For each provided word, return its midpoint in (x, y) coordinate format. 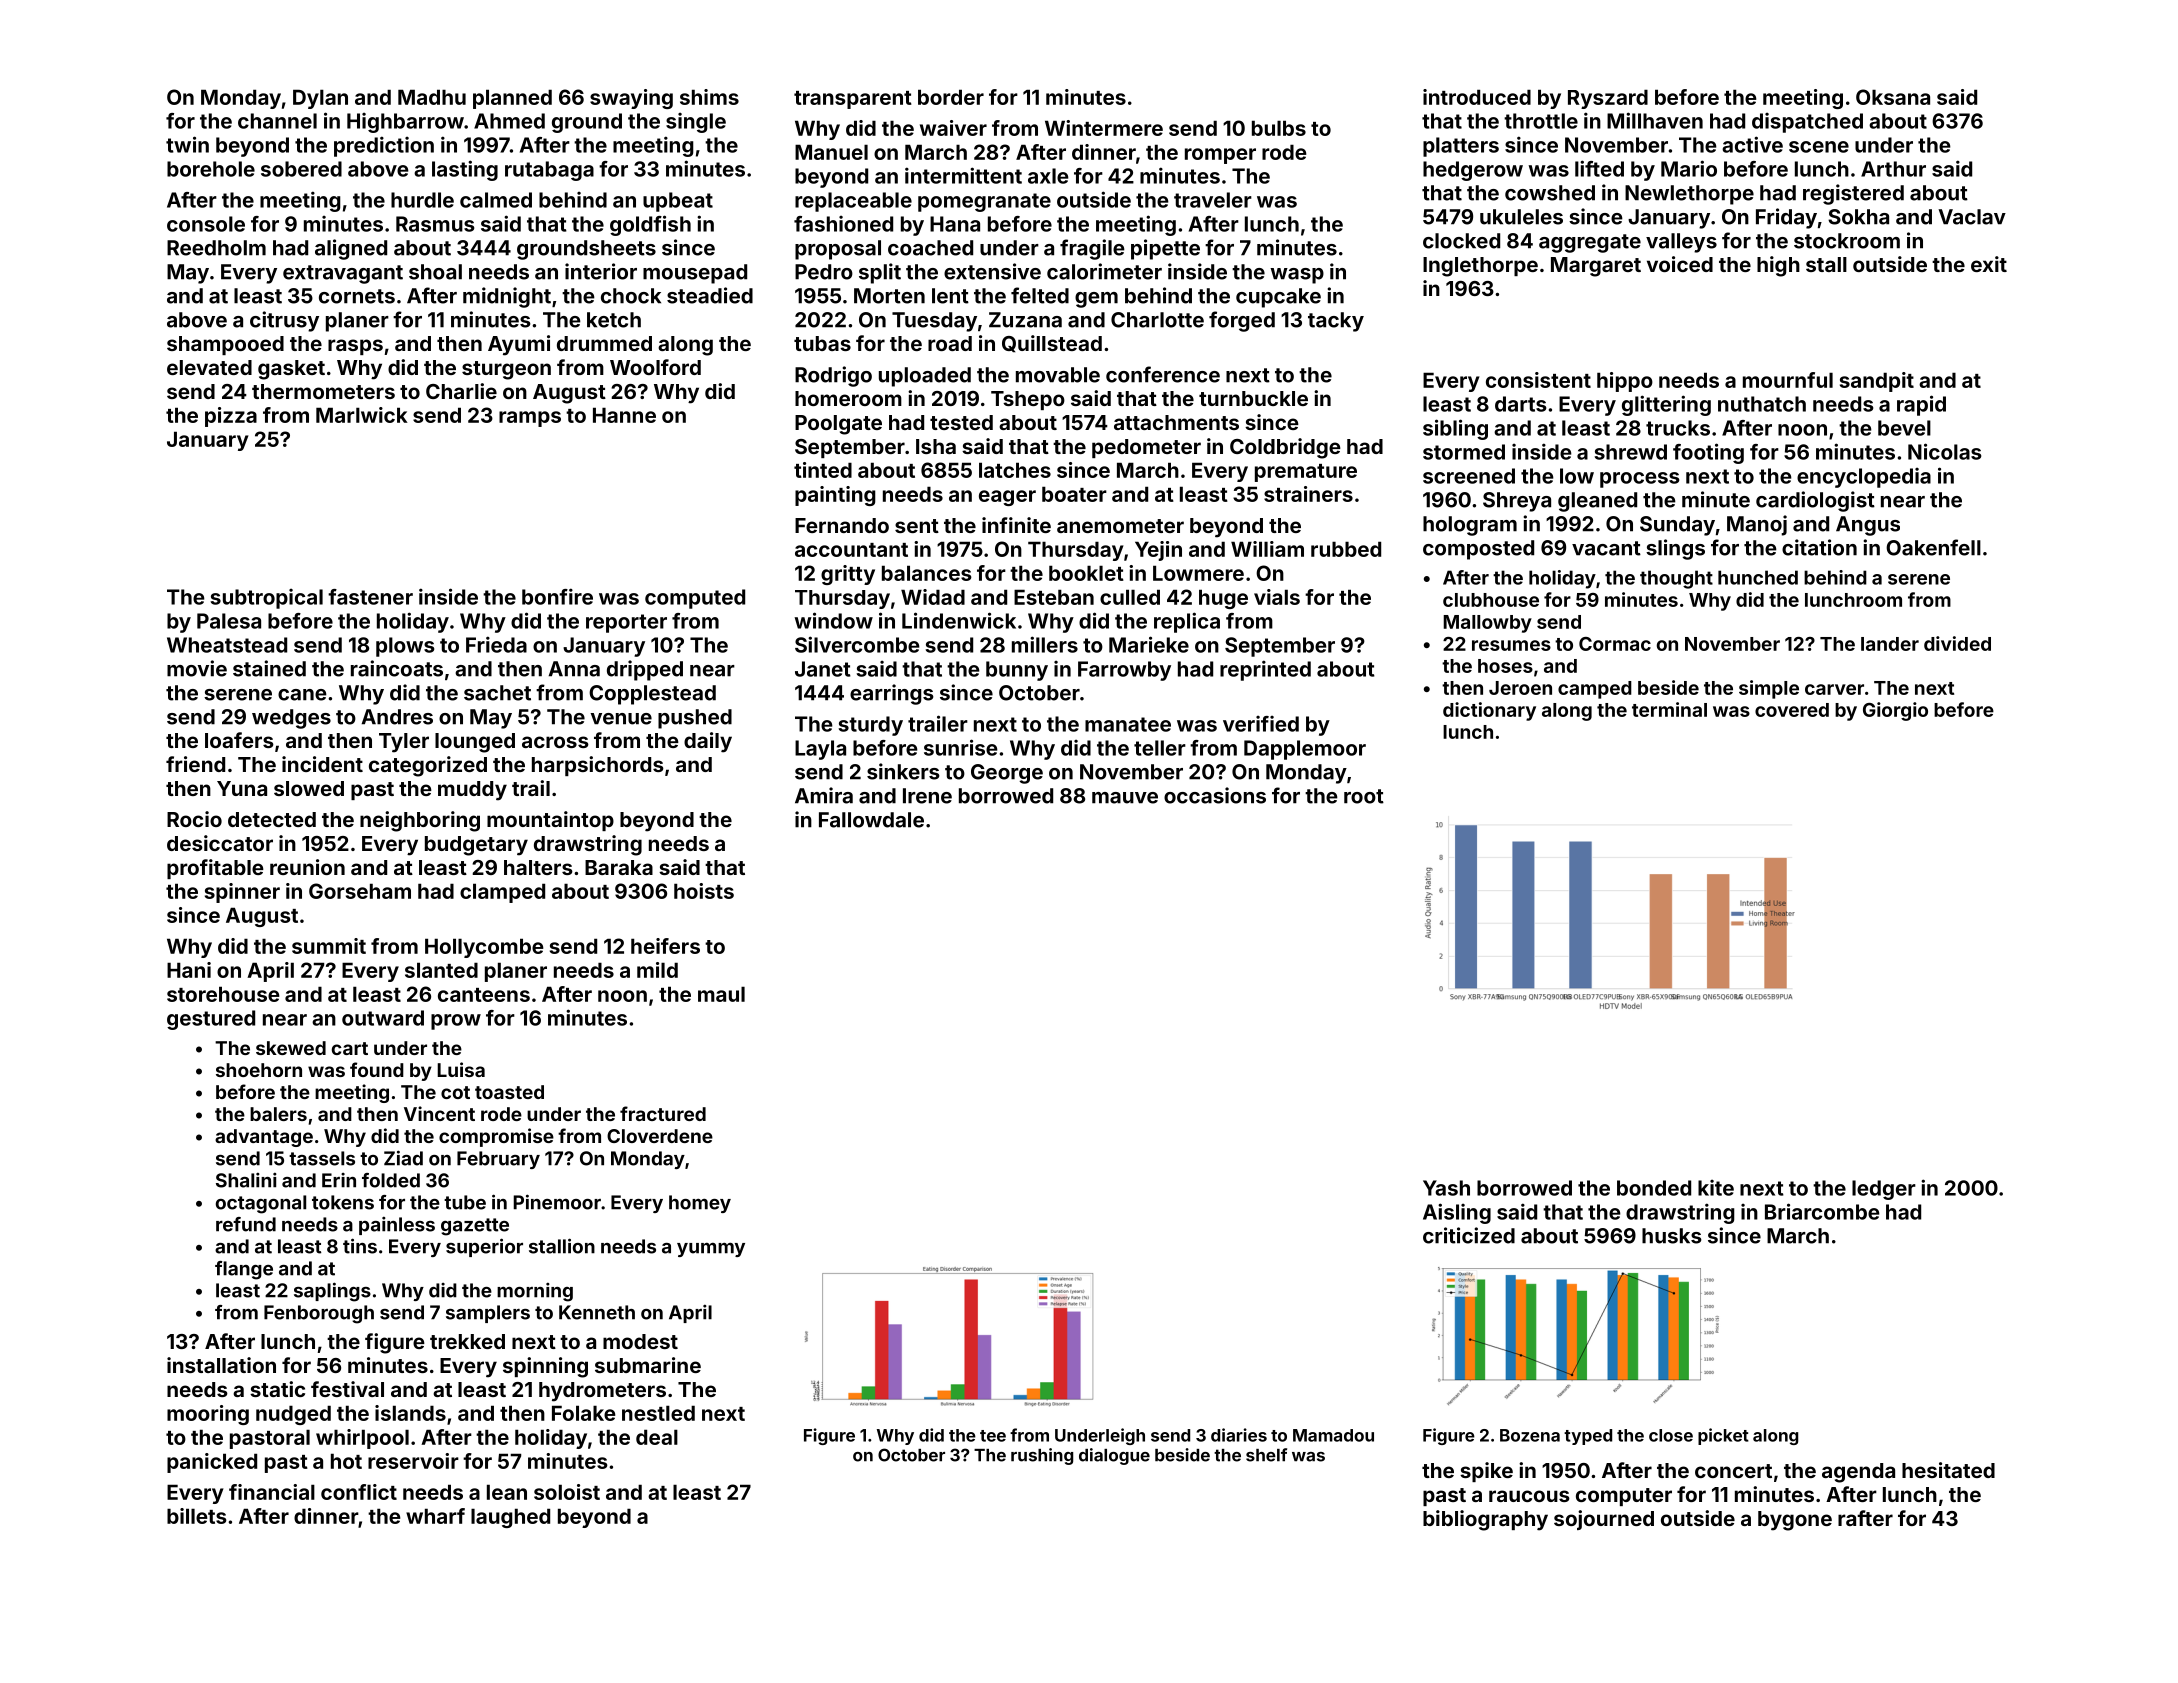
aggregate (1590, 243)
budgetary (476, 846)
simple (1769, 689)
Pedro (824, 272)
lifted (1599, 168)
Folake (583, 1413)
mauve (1125, 798)
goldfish (650, 225)
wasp (1297, 276)
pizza (231, 417)
